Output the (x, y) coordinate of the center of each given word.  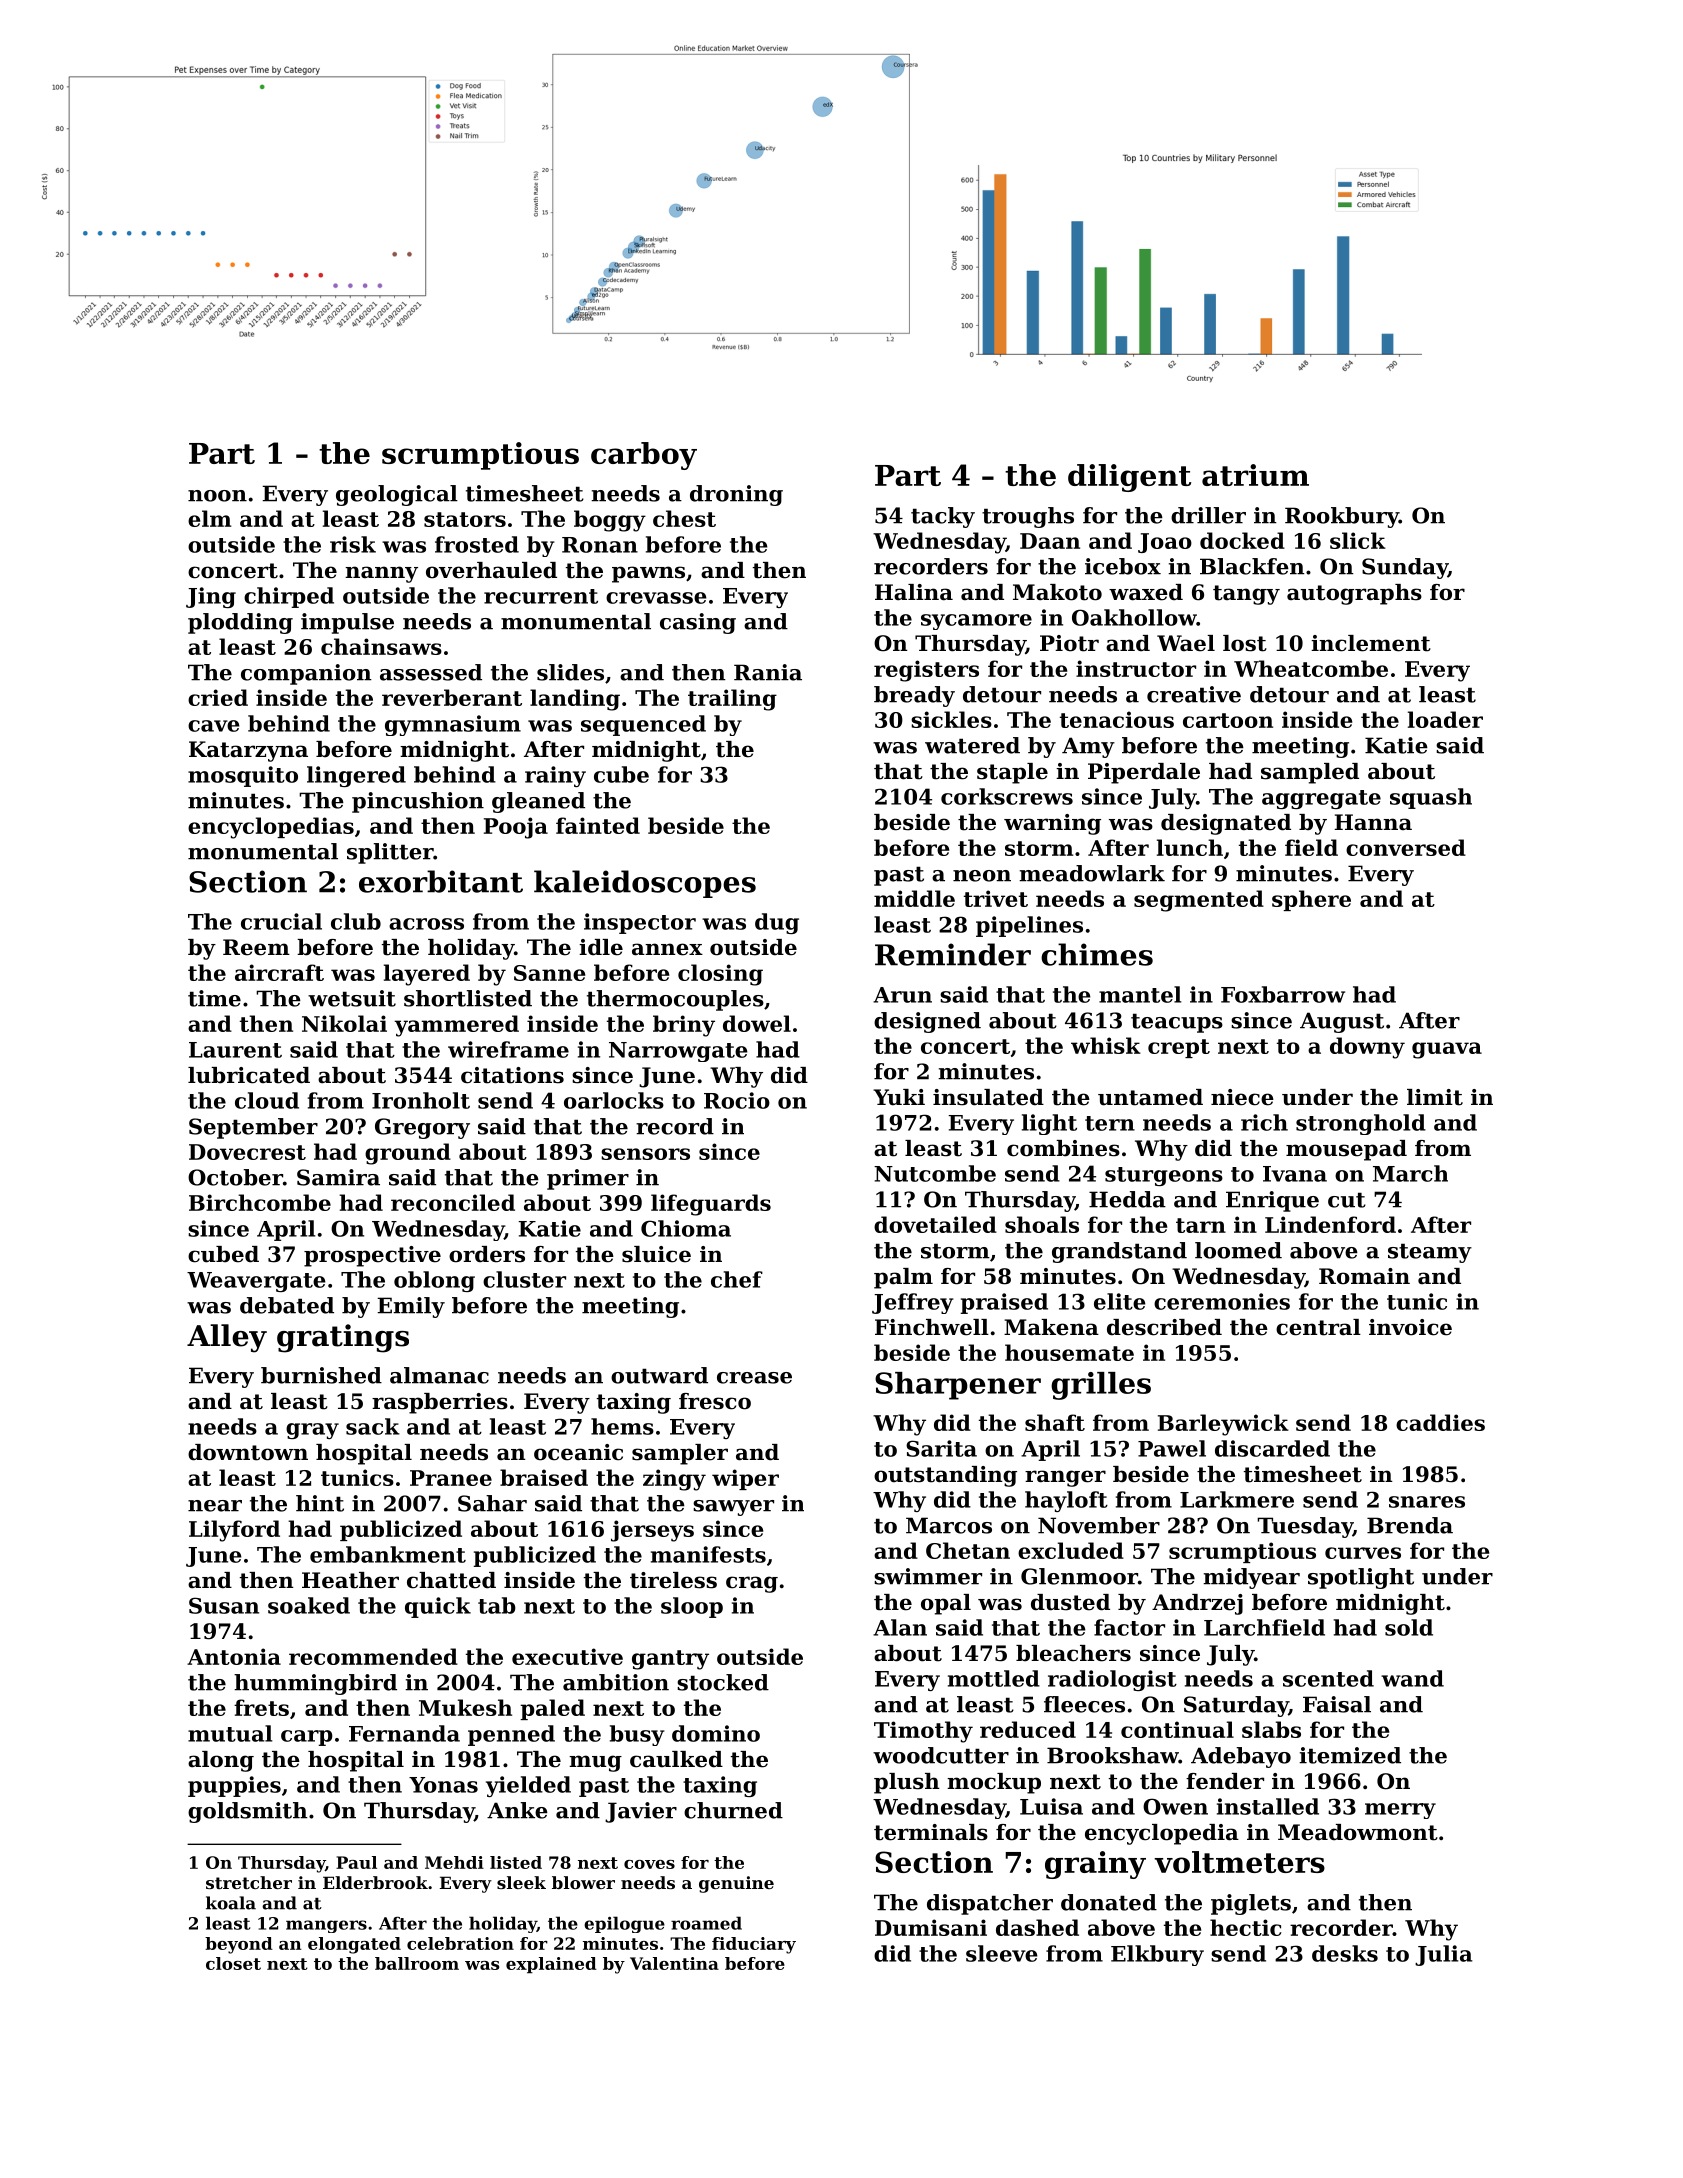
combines (1063, 1148)
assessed (431, 672)
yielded (528, 1786)
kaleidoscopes (645, 884)
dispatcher (990, 1904)
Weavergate (256, 1282)
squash (1431, 798)
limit (1435, 1097)
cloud (267, 1100)
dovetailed (935, 1224)
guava (1447, 1050)
